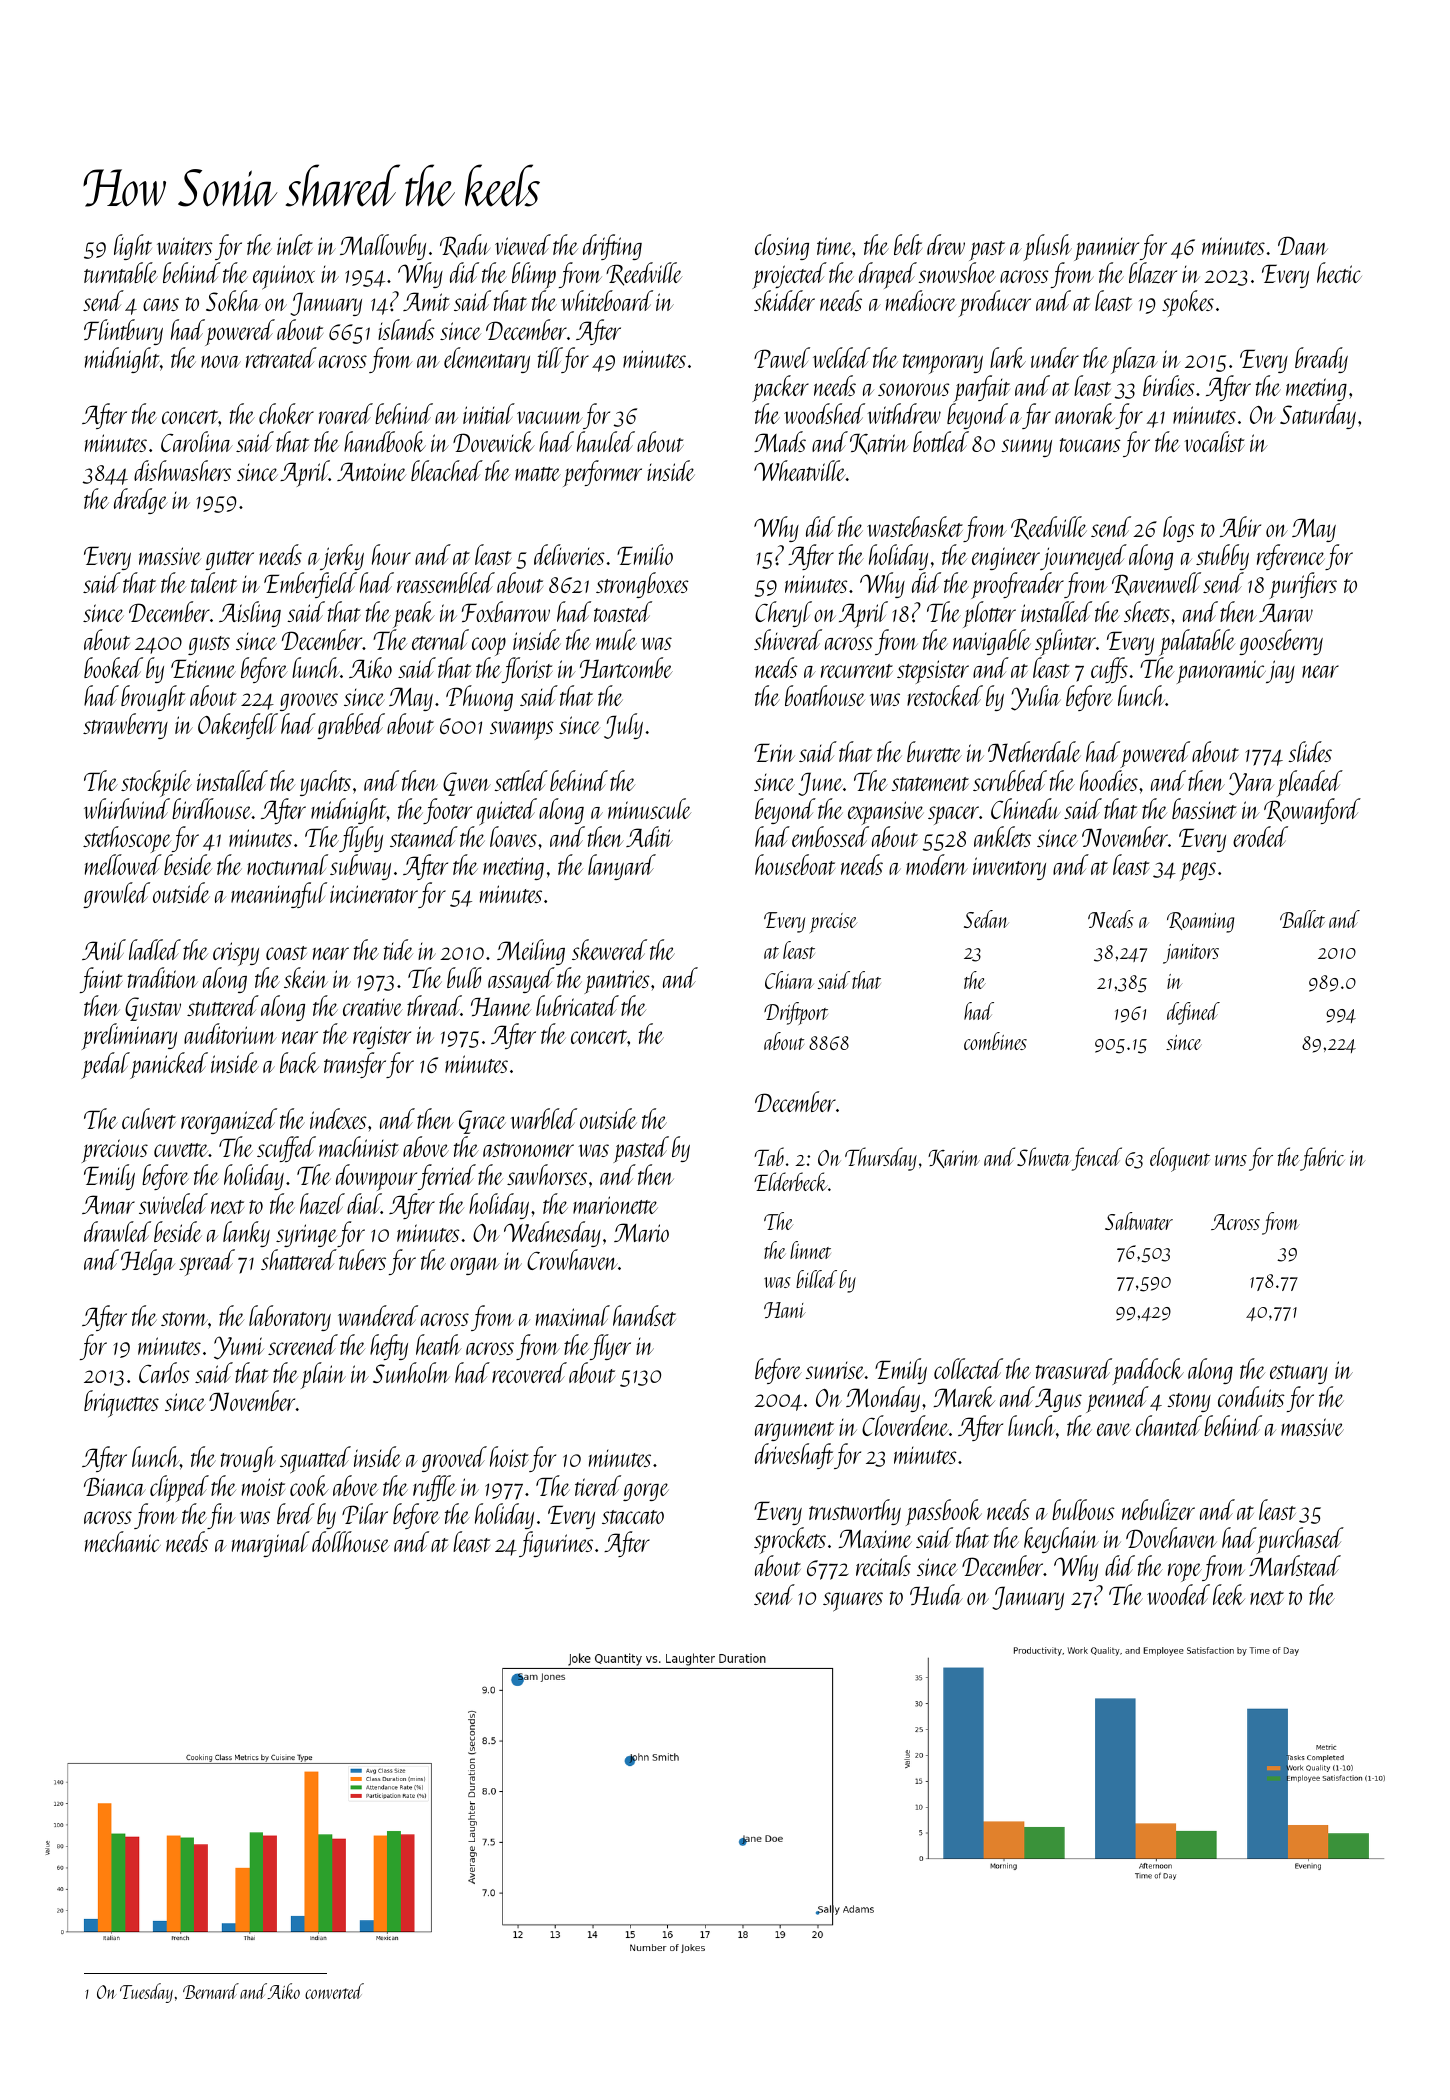  Describe the element at coordinates (800, 470) in the document. I see `Wheatville` at that location.
